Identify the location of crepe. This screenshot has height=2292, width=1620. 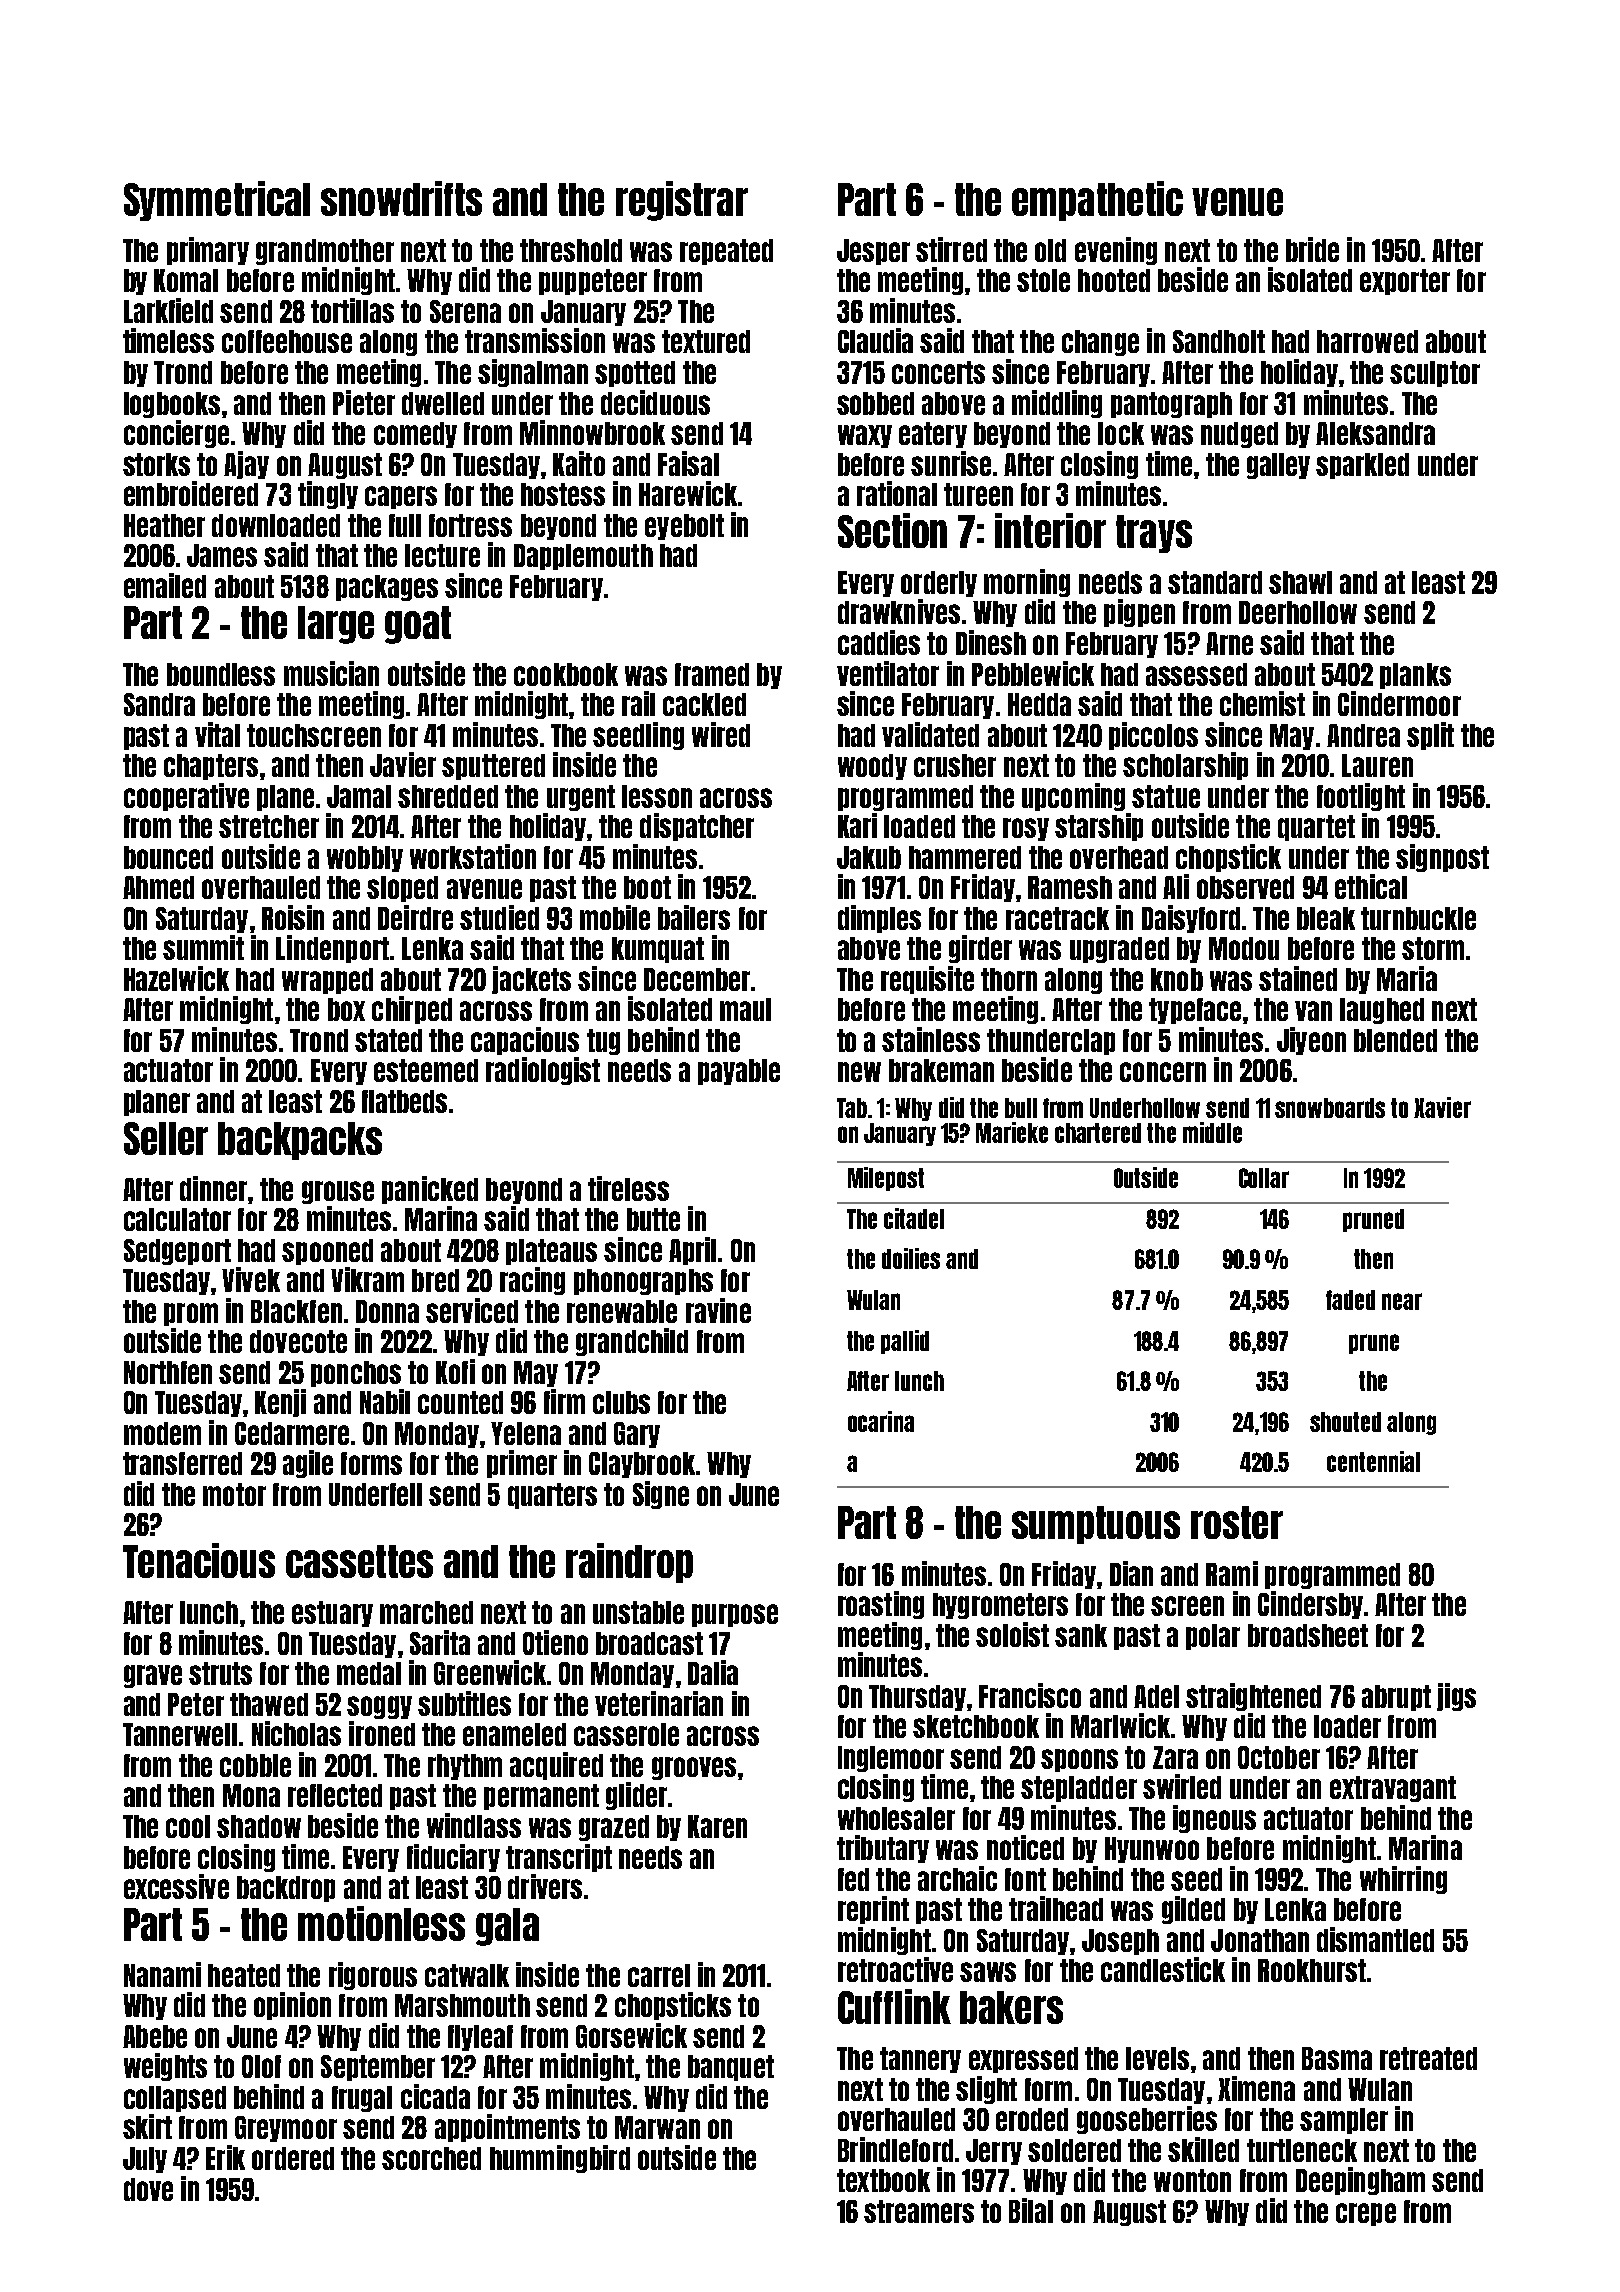
(1366, 2214).
